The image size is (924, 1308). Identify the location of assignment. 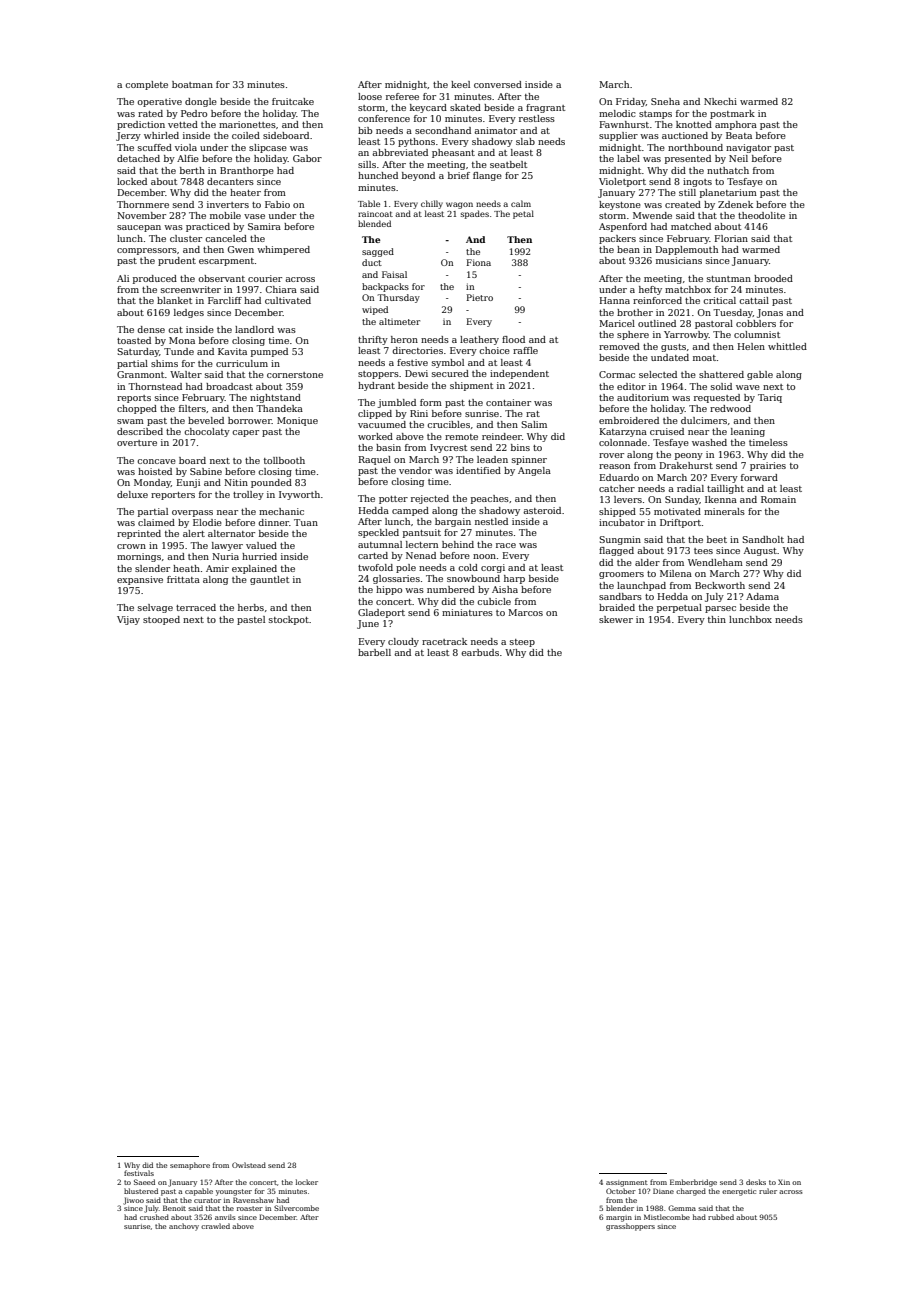
(627, 1183).
